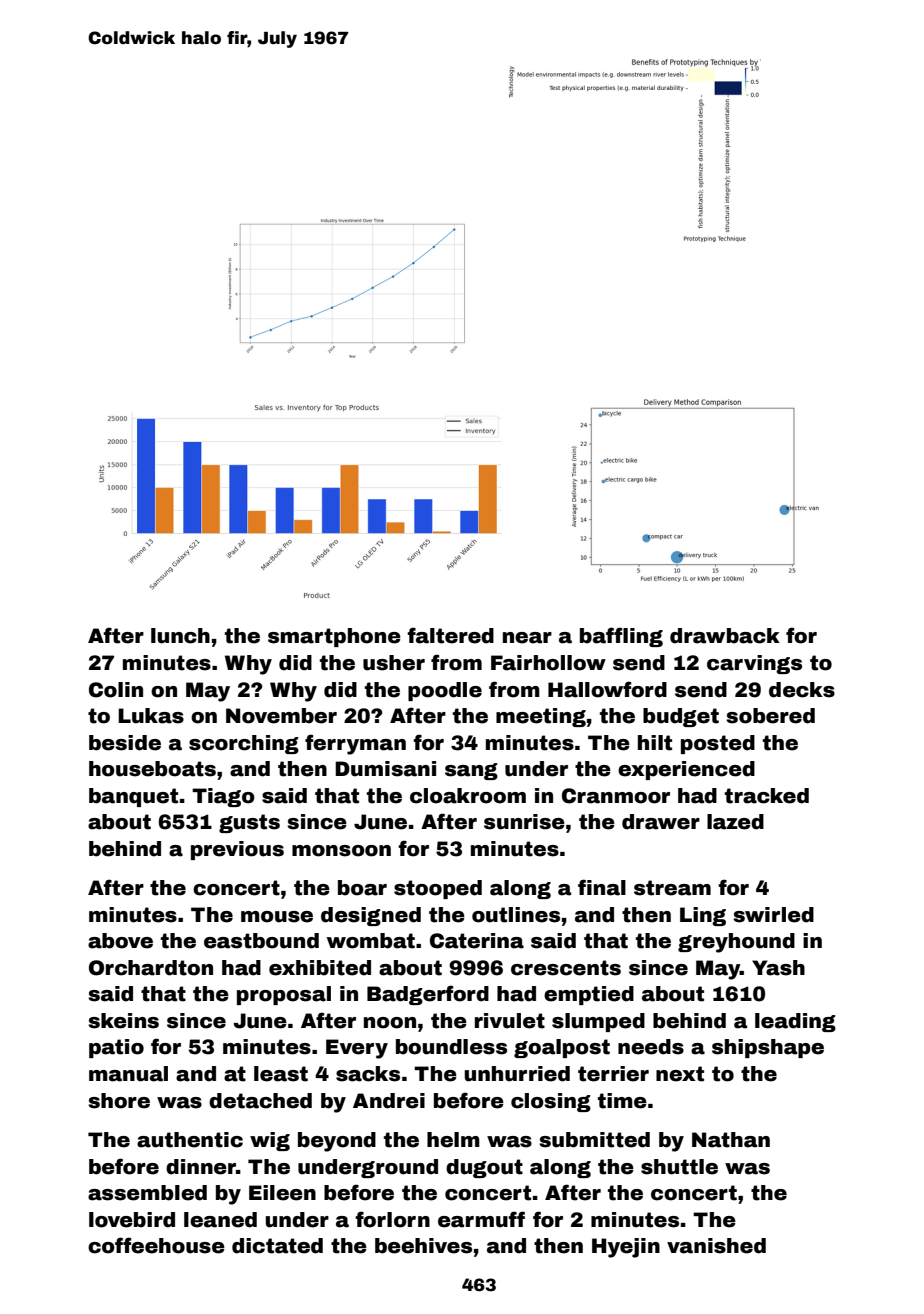 This image has width=924, height=1314. I want to click on Hyejin, so click(626, 1248).
